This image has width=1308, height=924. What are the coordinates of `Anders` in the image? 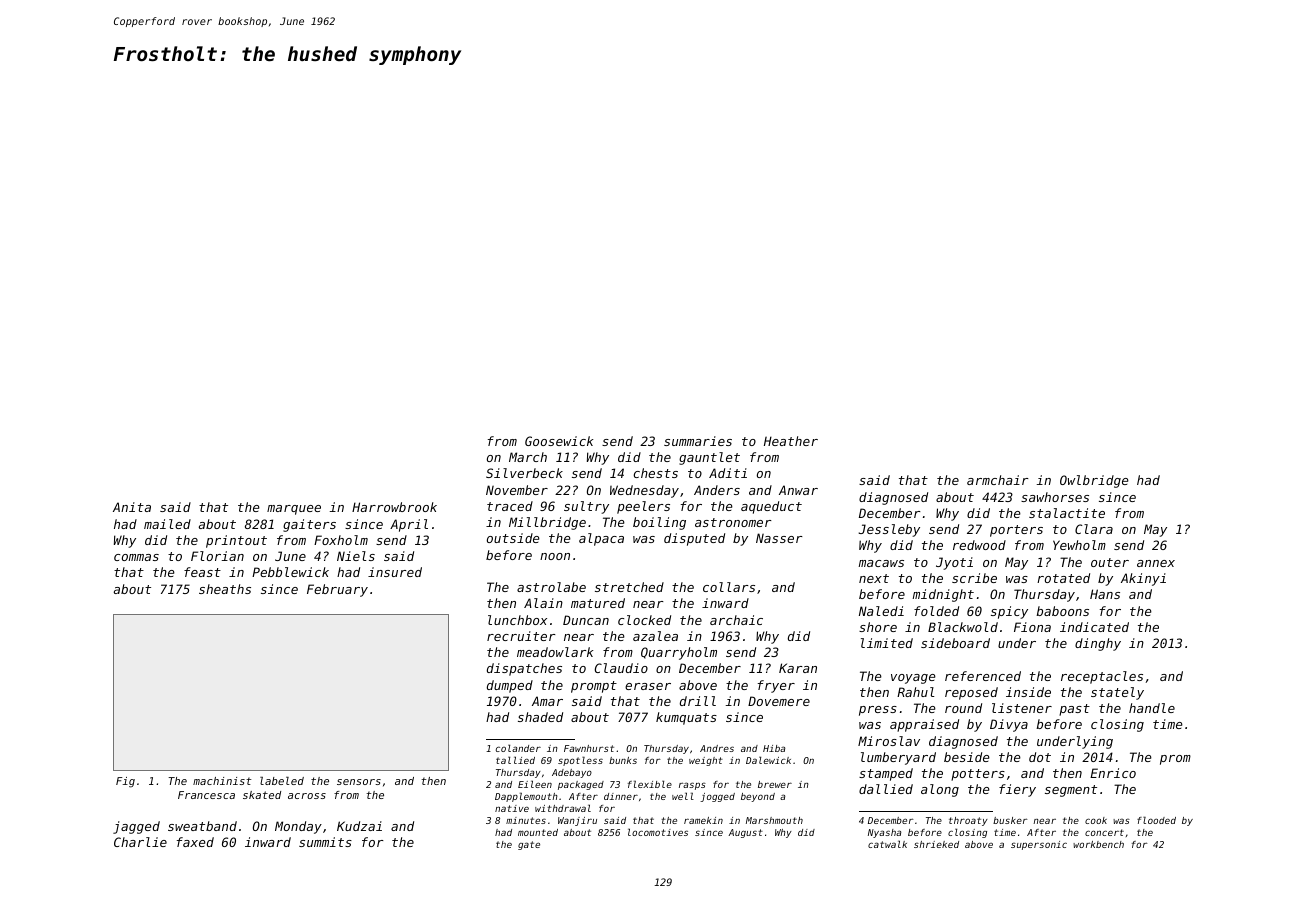 It's located at (717, 490).
